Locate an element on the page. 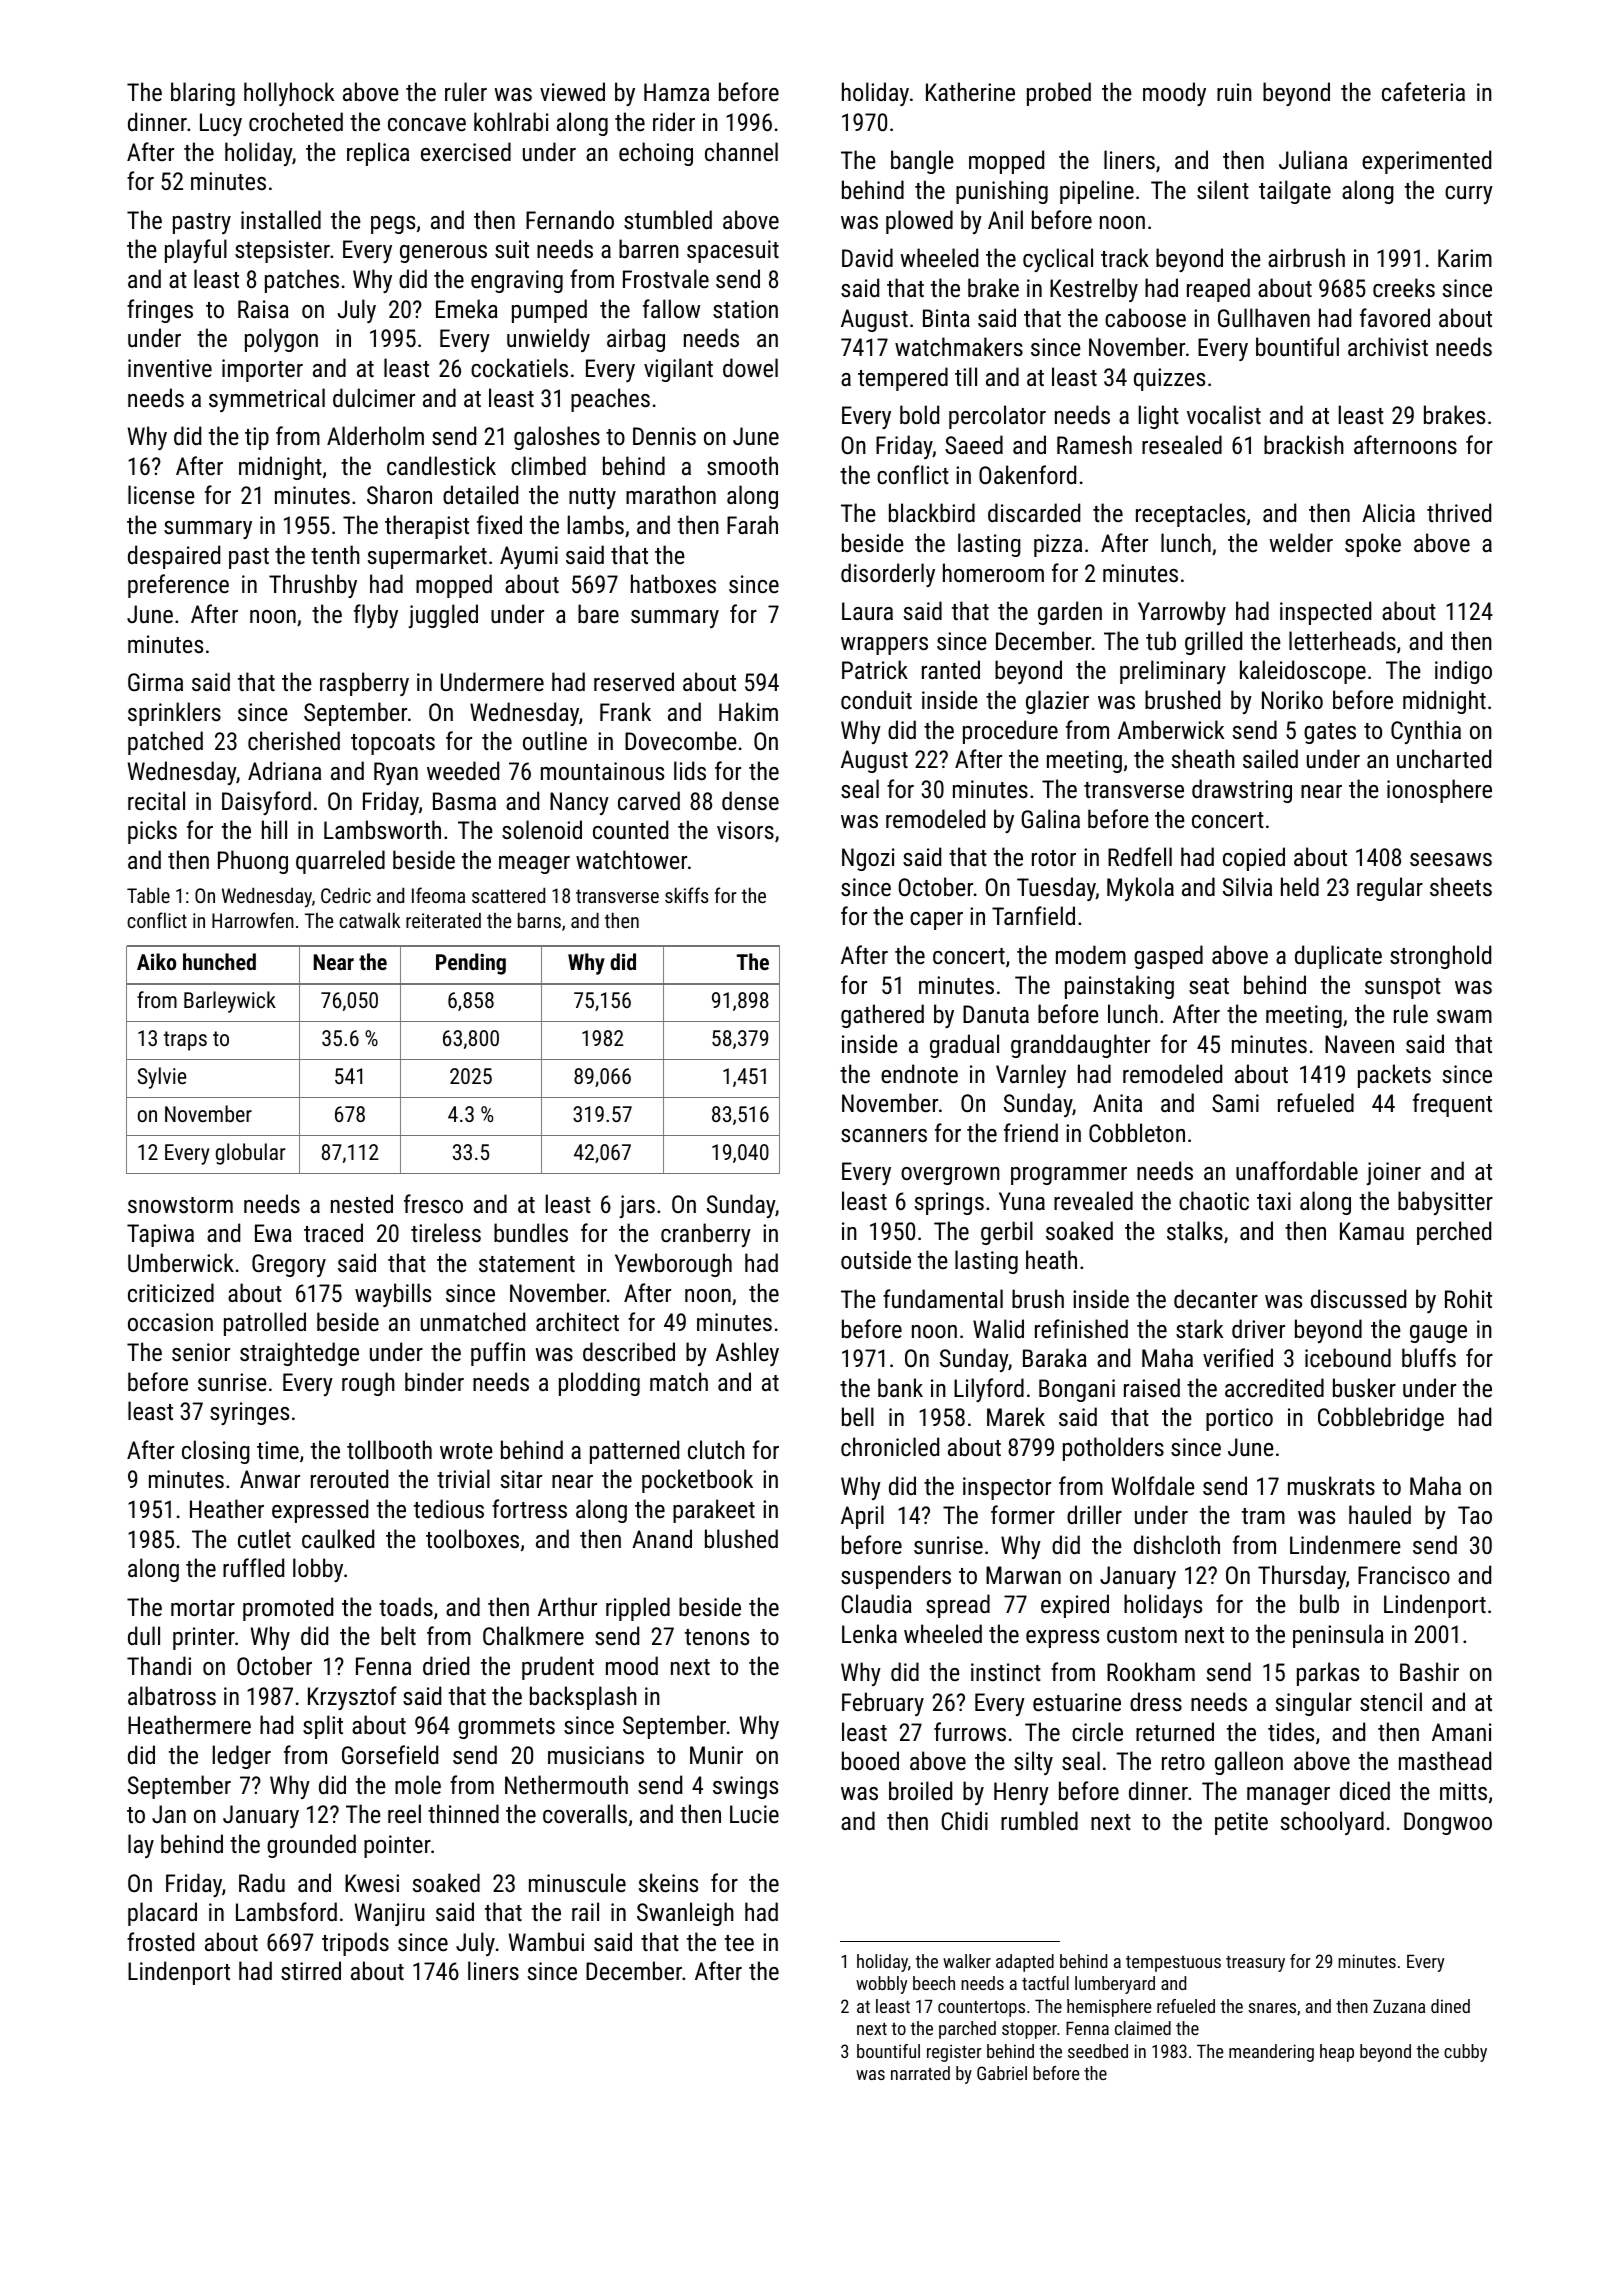  narrated is located at coordinates (920, 2073).
